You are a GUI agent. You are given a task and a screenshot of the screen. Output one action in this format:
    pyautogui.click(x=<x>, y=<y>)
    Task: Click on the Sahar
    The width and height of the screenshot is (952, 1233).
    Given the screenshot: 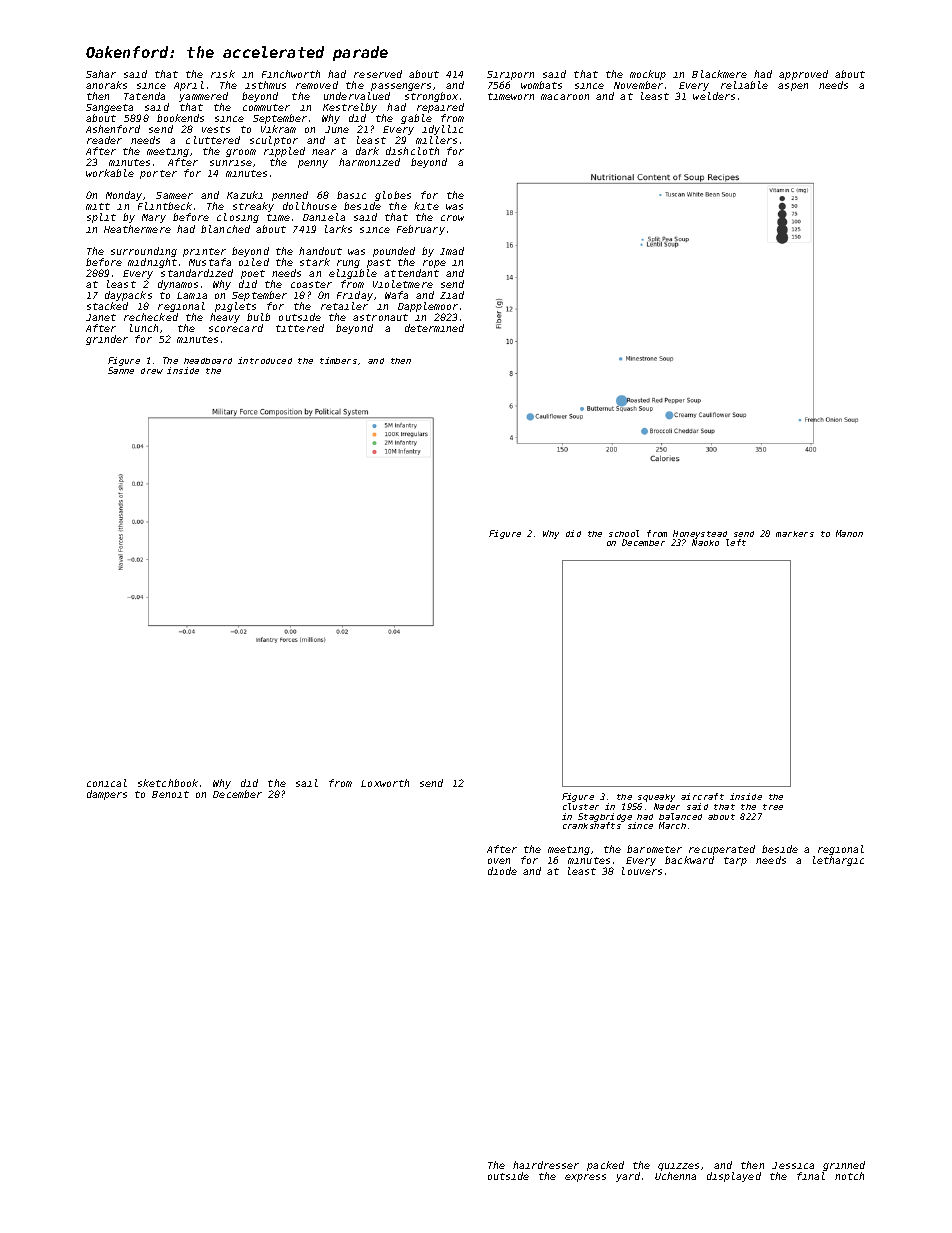 What is the action you would take?
    pyautogui.click(x=101, y=74)
